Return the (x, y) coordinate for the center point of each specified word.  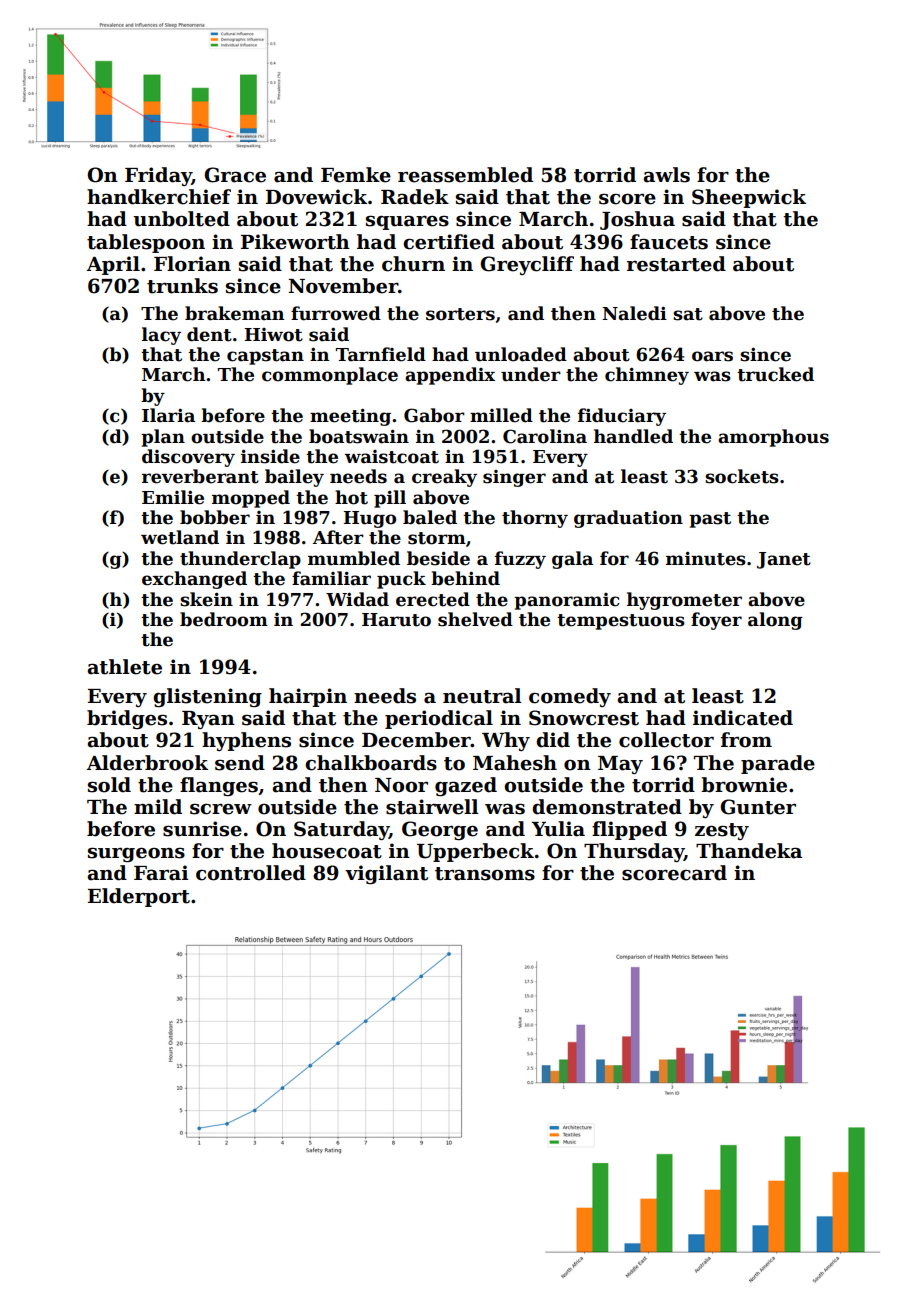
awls (666, 175)
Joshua (637, 220)
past (710, 520)
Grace (235, 175)
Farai (161, 873)
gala (572, 560)
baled (430, 517)
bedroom (224, 619)
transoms (485, 874)
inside (270, 456)
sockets (742, 476)
